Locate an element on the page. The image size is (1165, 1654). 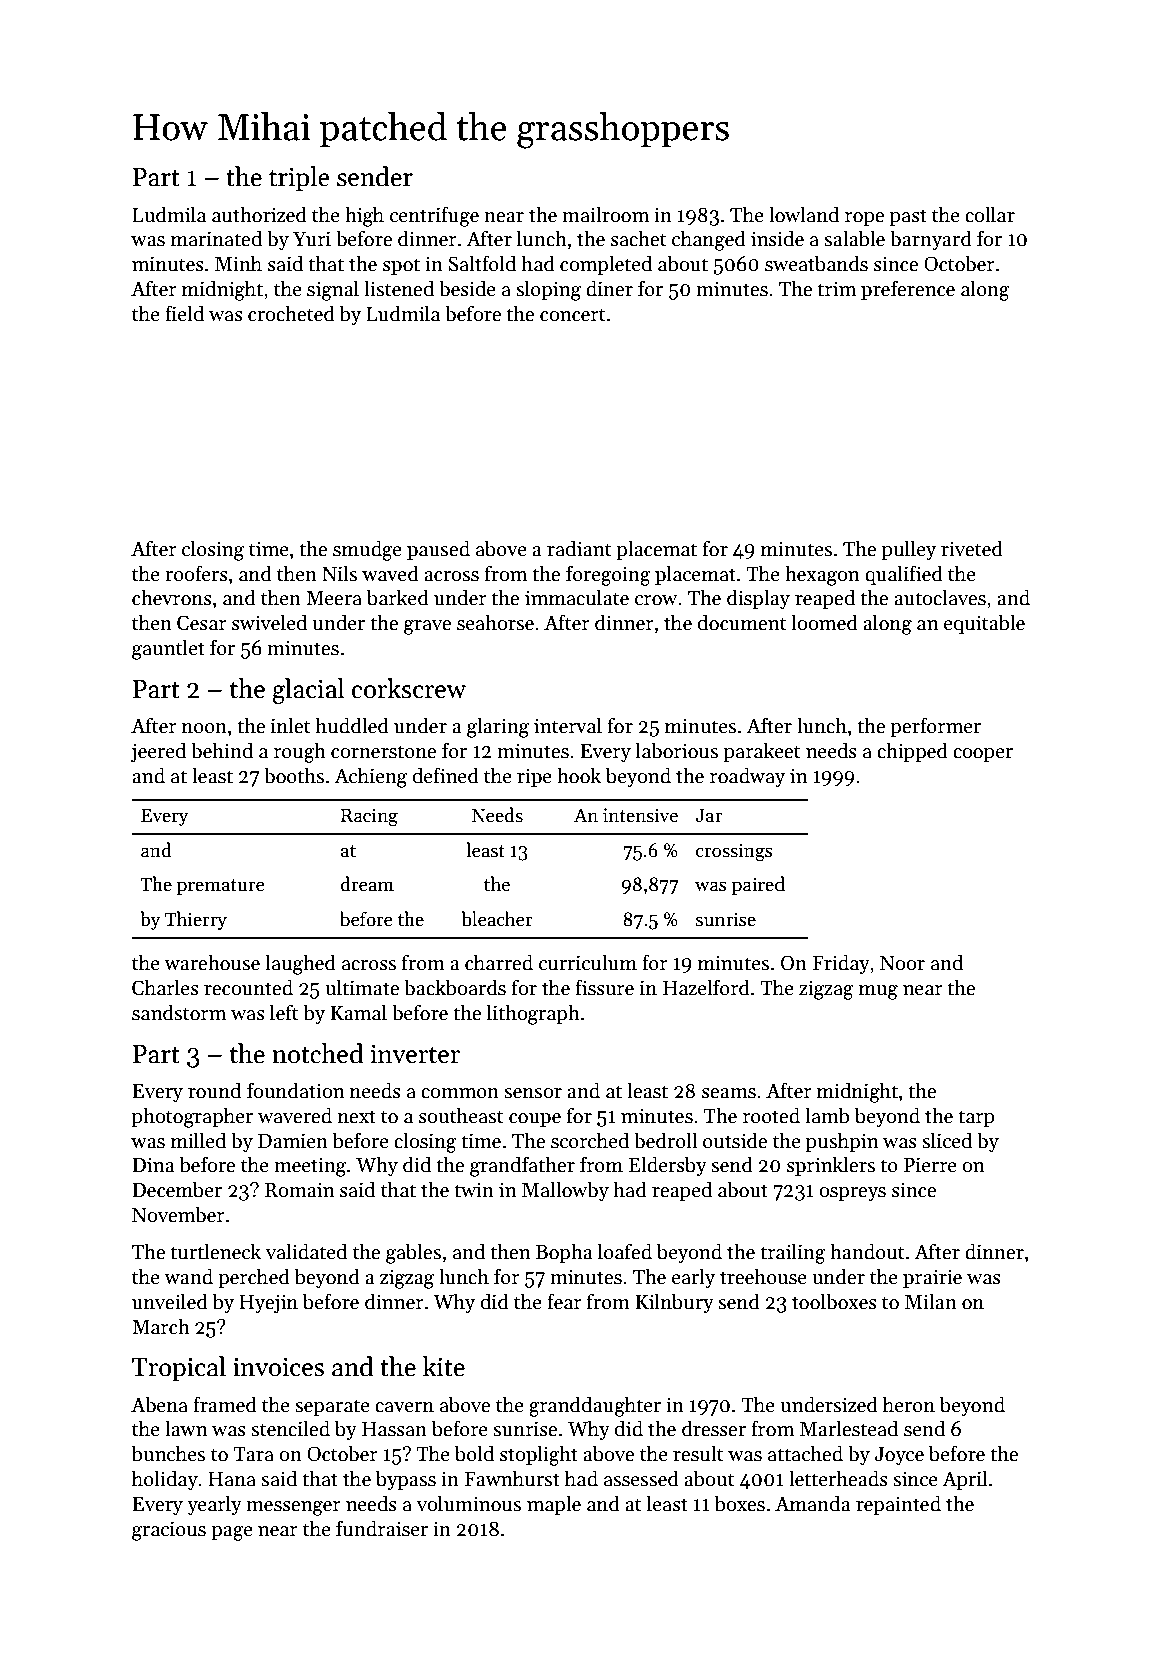
kite is located at coordinates (444, 1366).
